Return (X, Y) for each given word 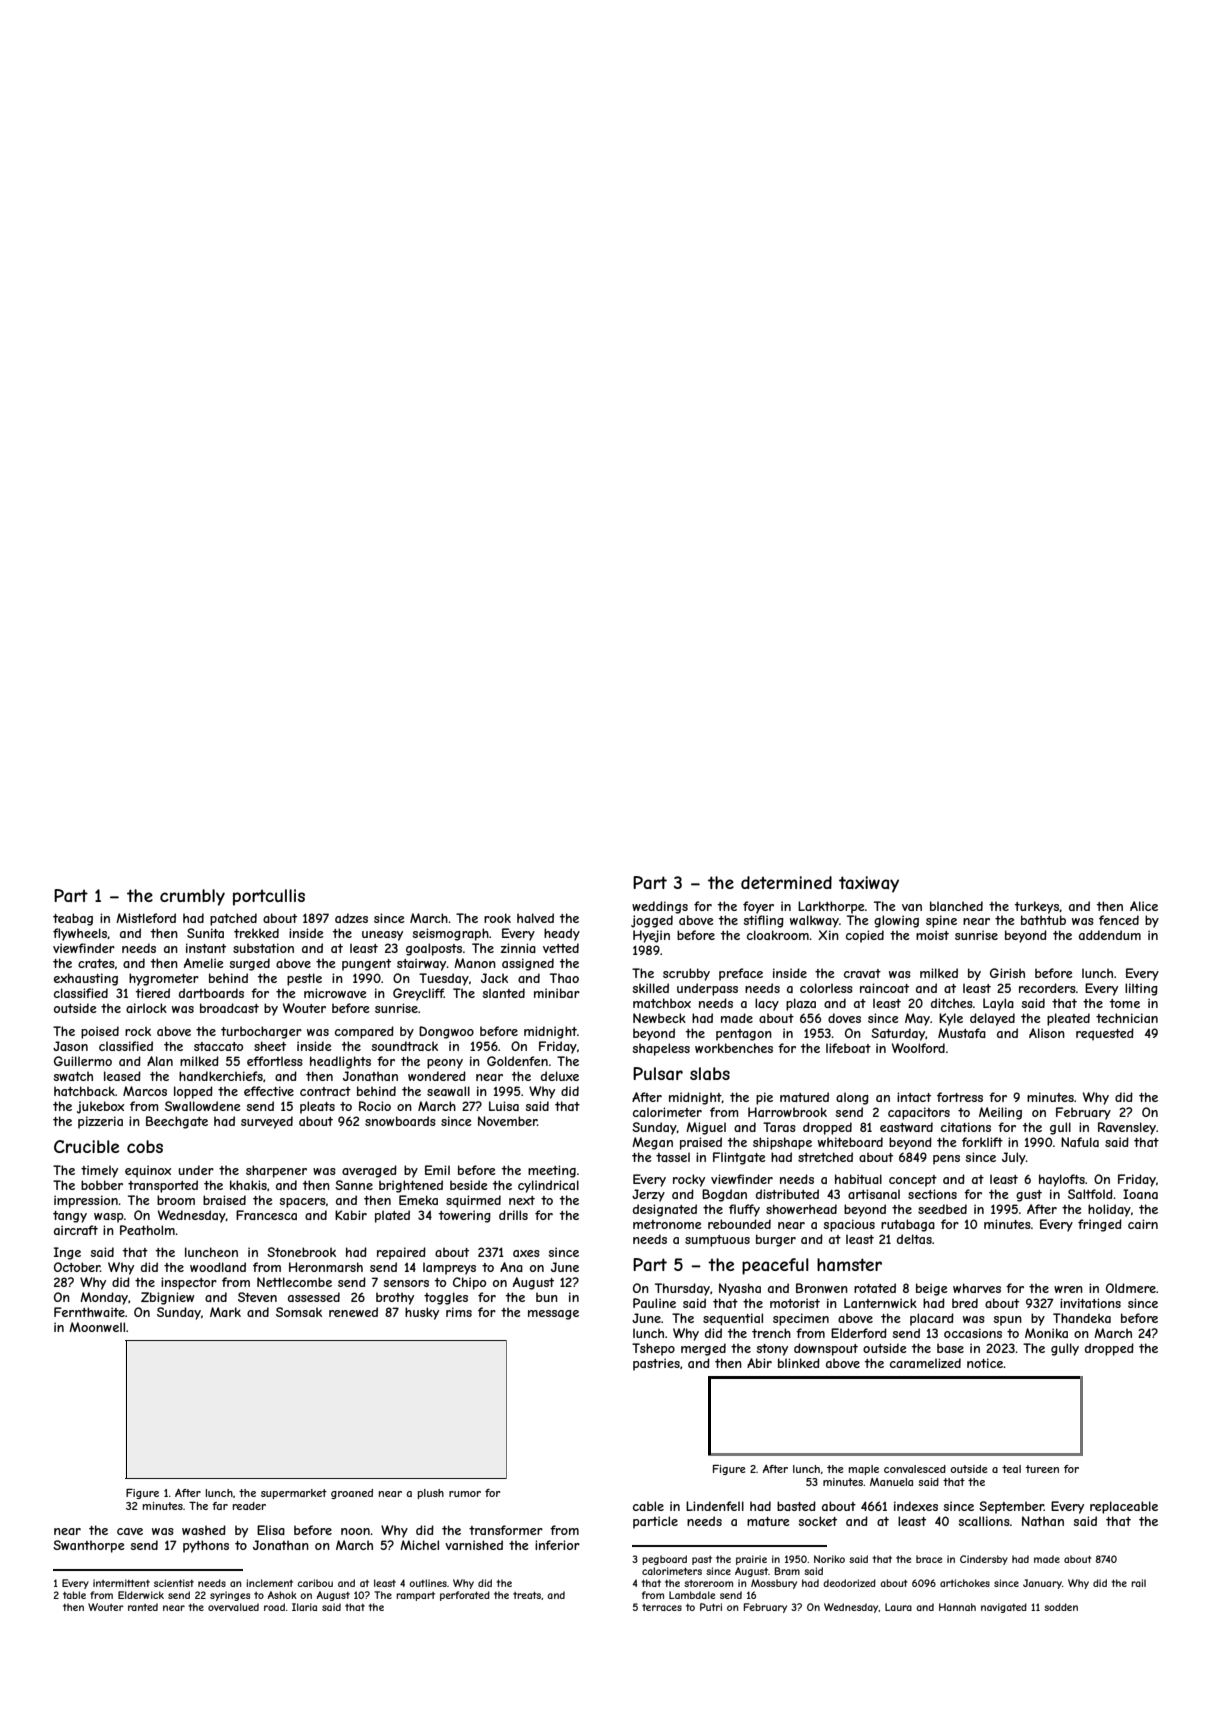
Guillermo (83, 1061)
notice (985, 1363)
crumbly (192, 897)
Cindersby (984, 1560)
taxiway (869, 884)
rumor (465, 1494)
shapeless (661, 1049)
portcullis (269, 897)
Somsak (299, 1312)
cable (648, 1506)
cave (130, 1531)
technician (1127, 1018)
